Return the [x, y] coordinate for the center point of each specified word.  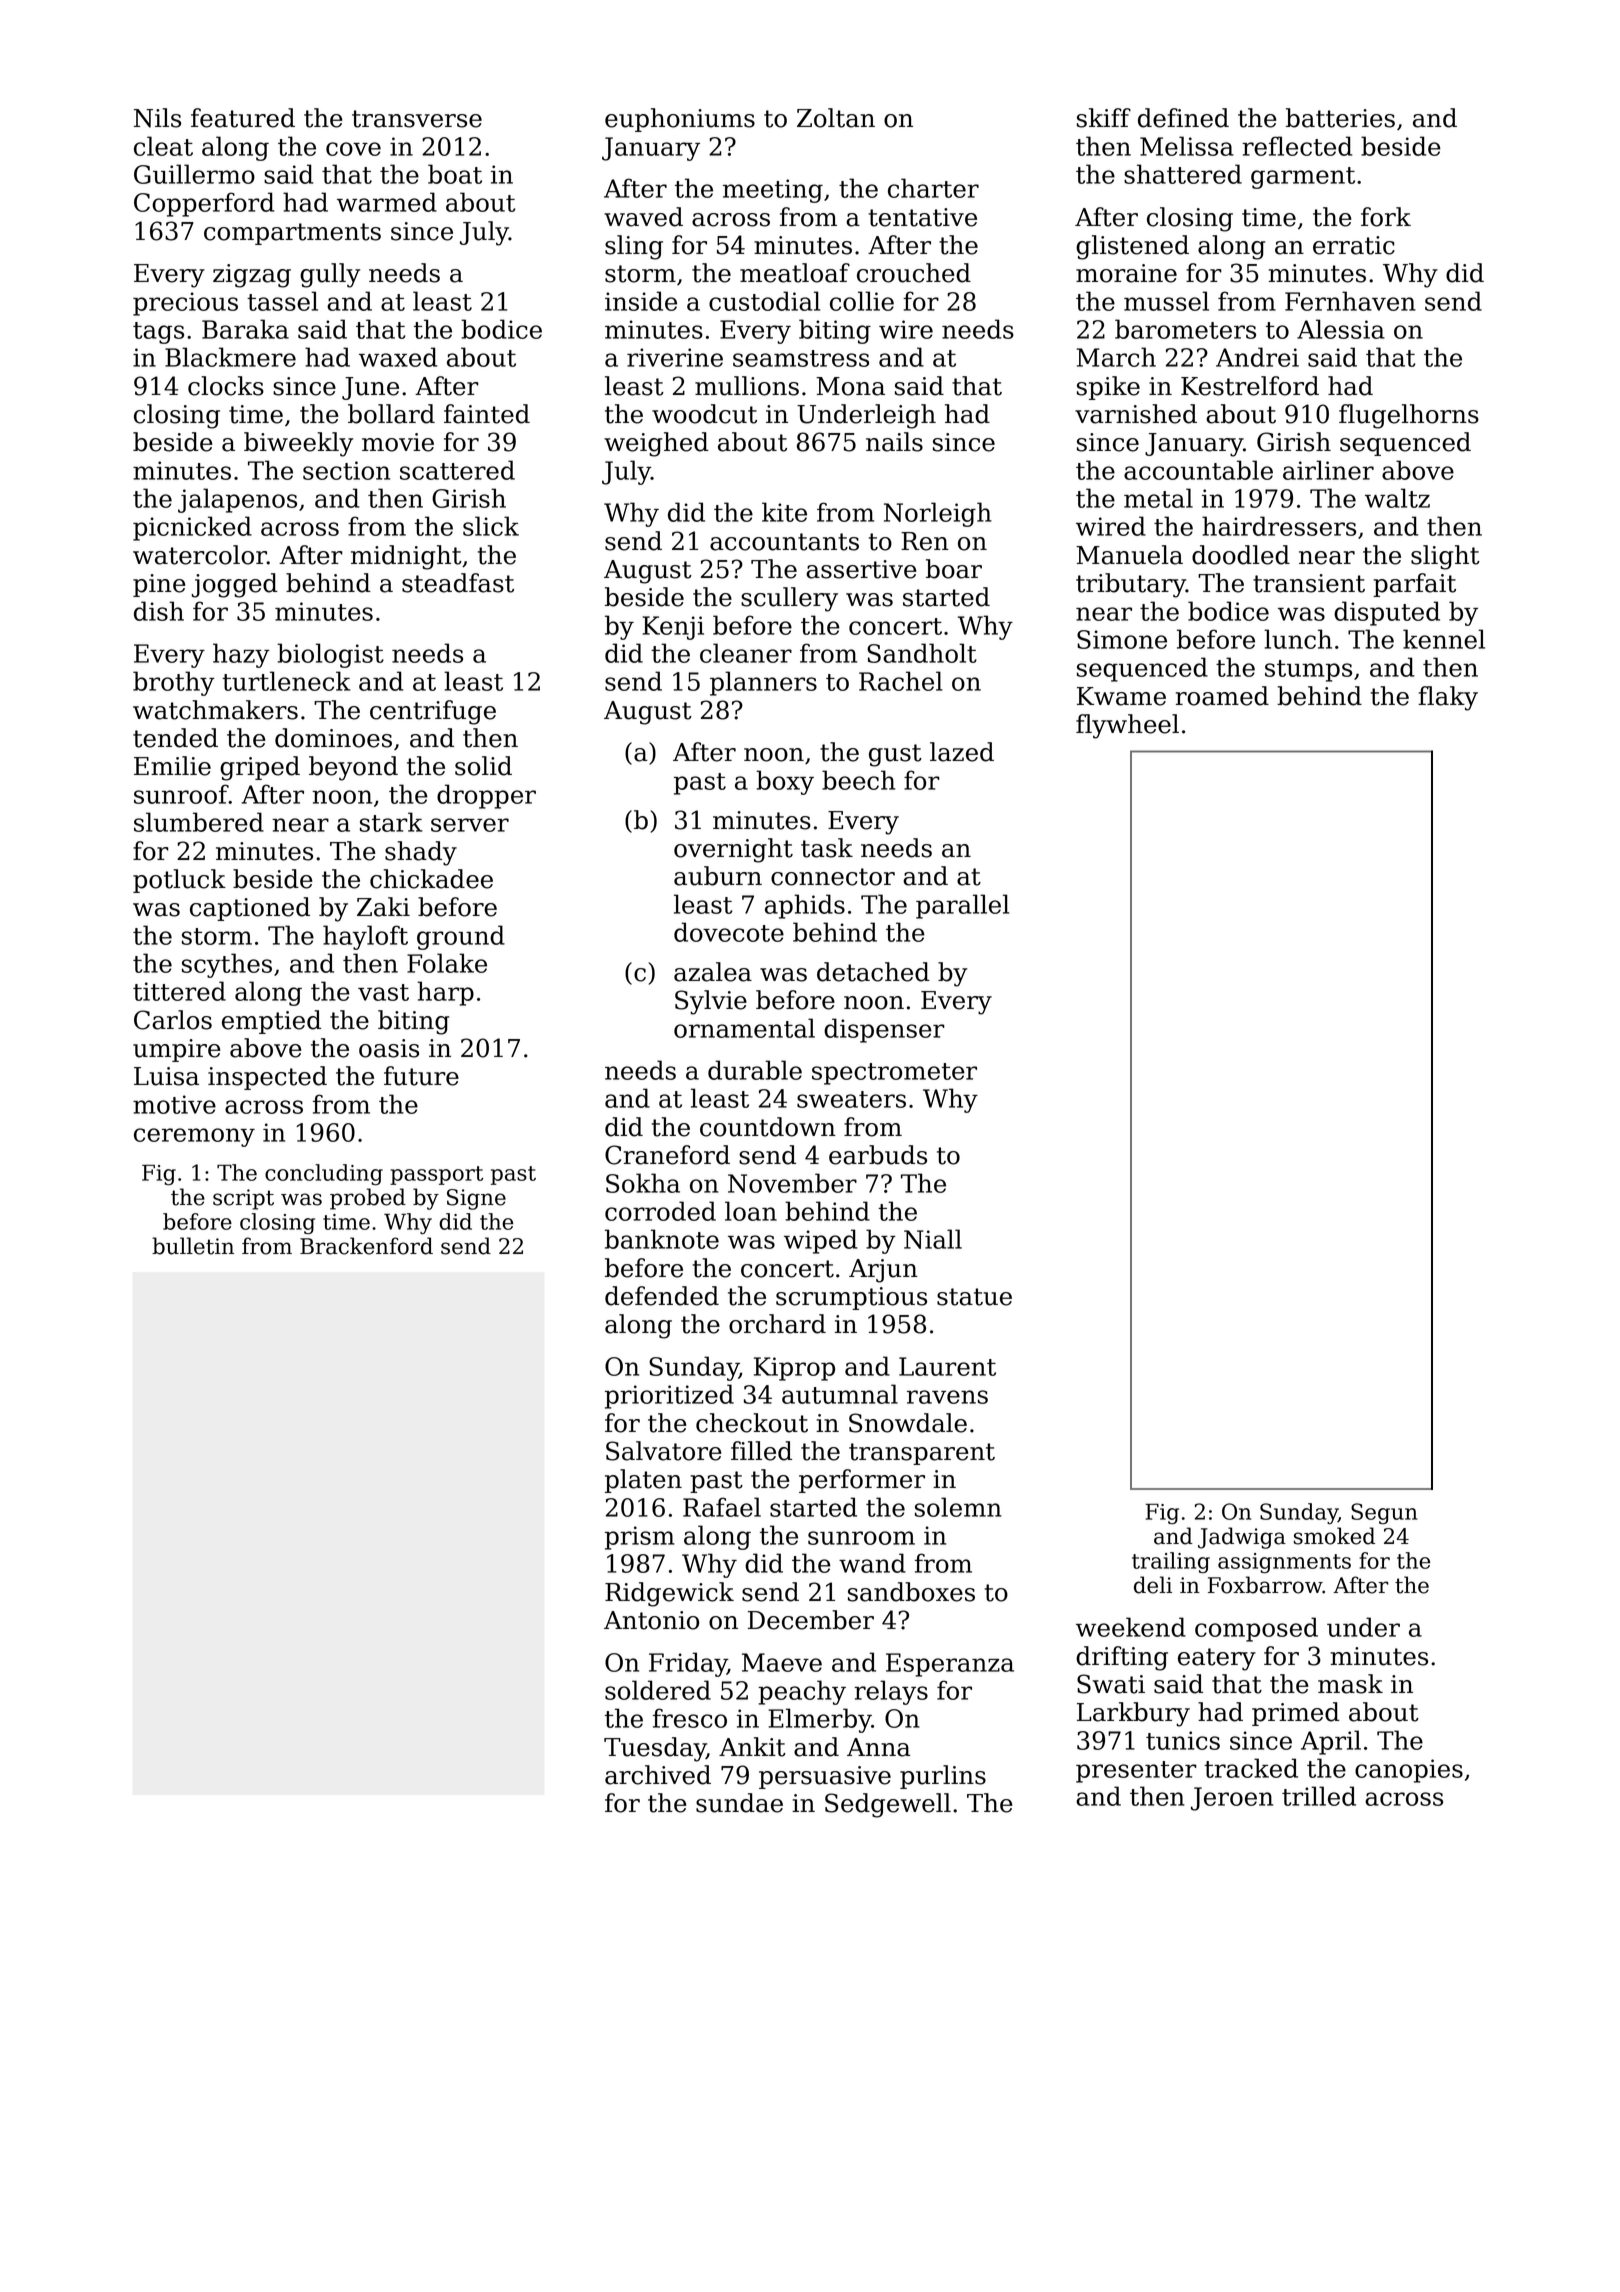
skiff [1104, 118]
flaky [1448, 698]
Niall [933, 1239]
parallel [962, 906]
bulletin [193, 1246]
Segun [1384, 1513]
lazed [962, 752]
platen [643, 1481]
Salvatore [663, 1451]
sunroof [181, 794]
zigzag [252, 276]
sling [634, 247]
